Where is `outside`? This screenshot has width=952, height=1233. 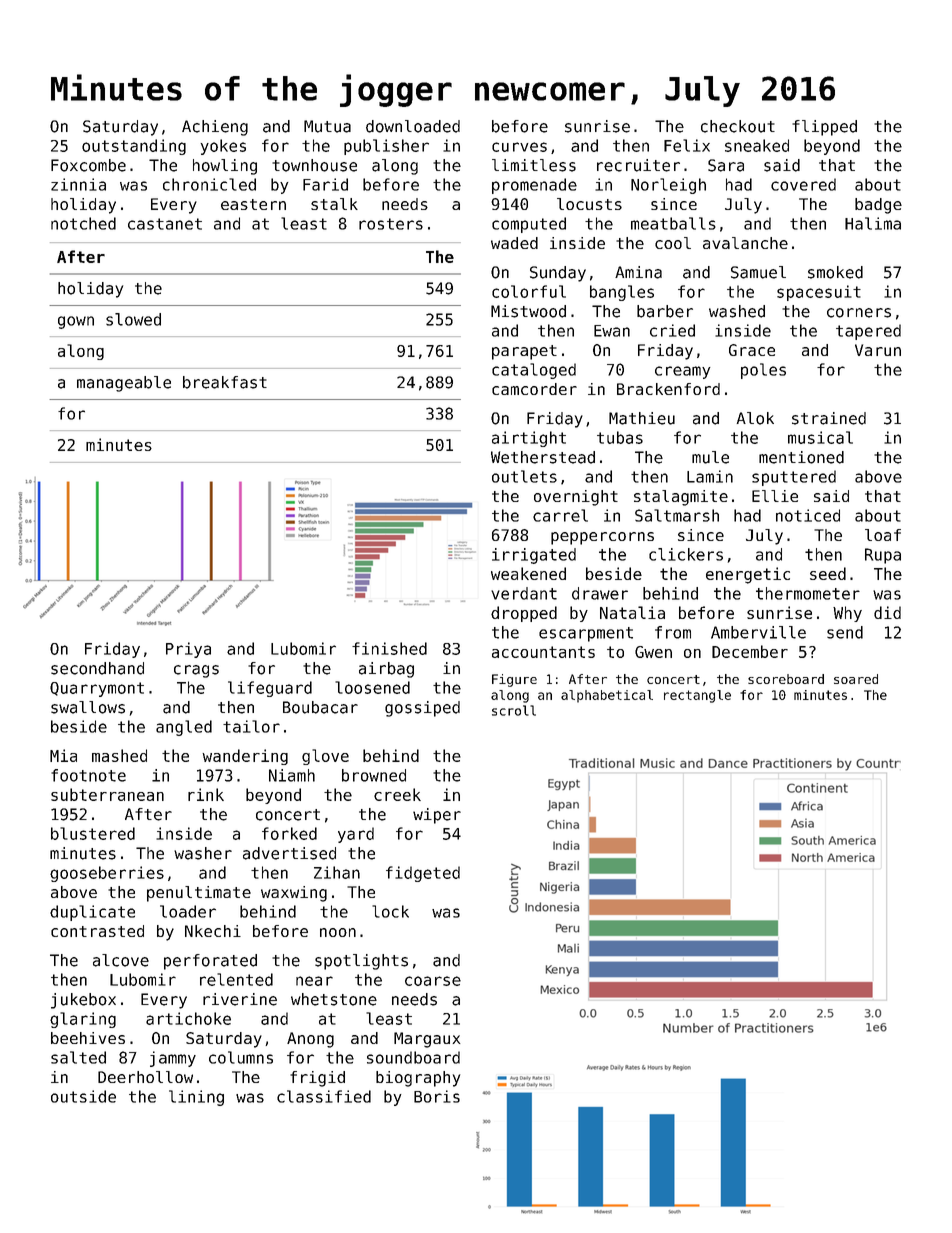
outside is located at coordinates (83, 1096).
